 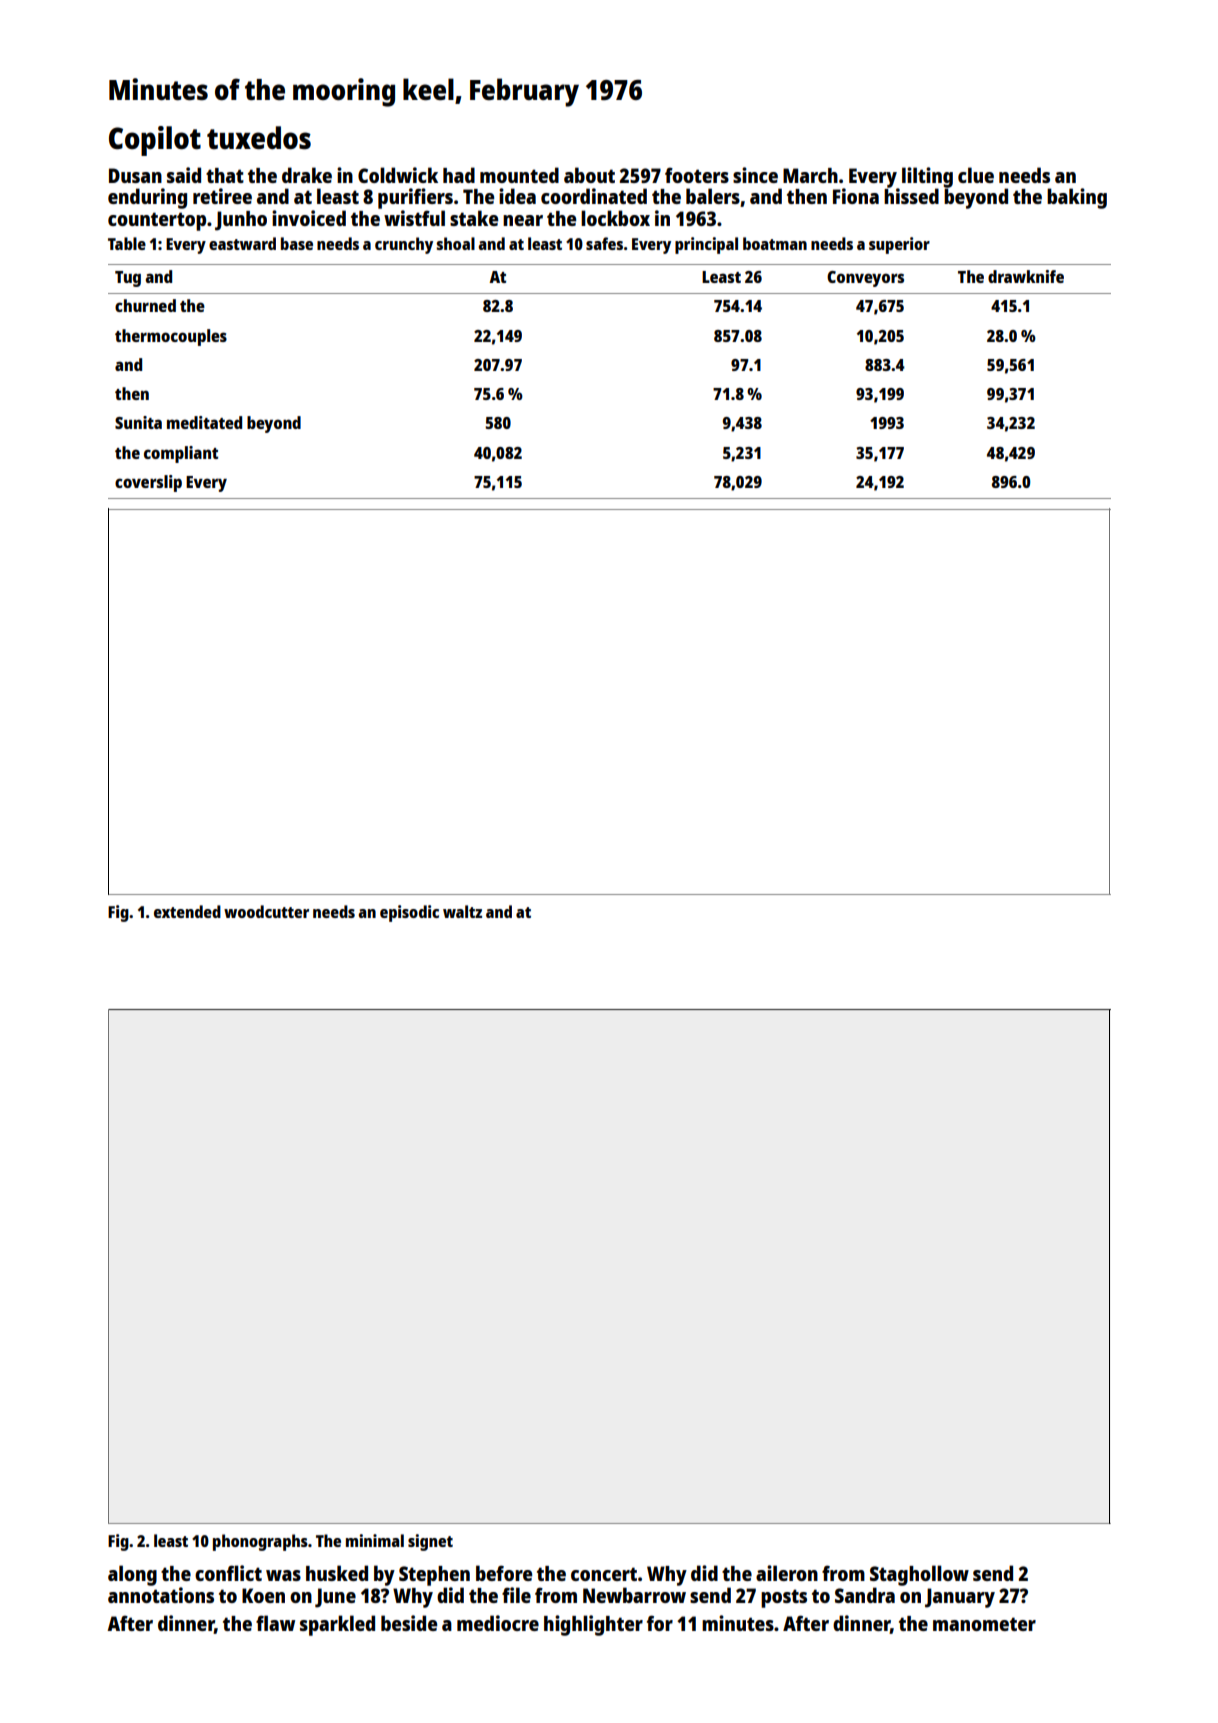 I want to click on aileron, so click(x=787, y=1573).
